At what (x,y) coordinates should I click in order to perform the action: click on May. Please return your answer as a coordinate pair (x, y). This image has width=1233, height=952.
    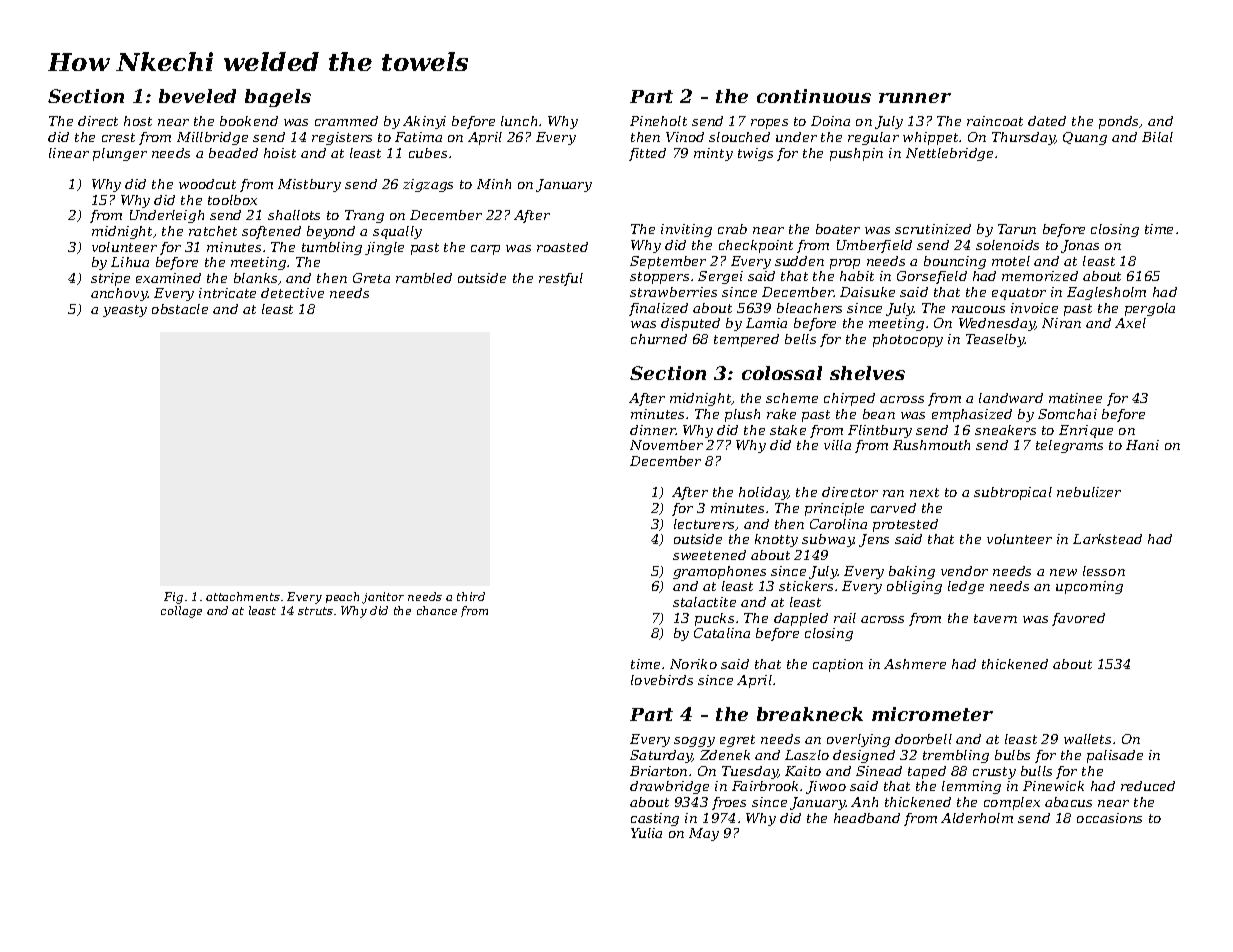
    Looking at the image, I should click on (704, 834).
